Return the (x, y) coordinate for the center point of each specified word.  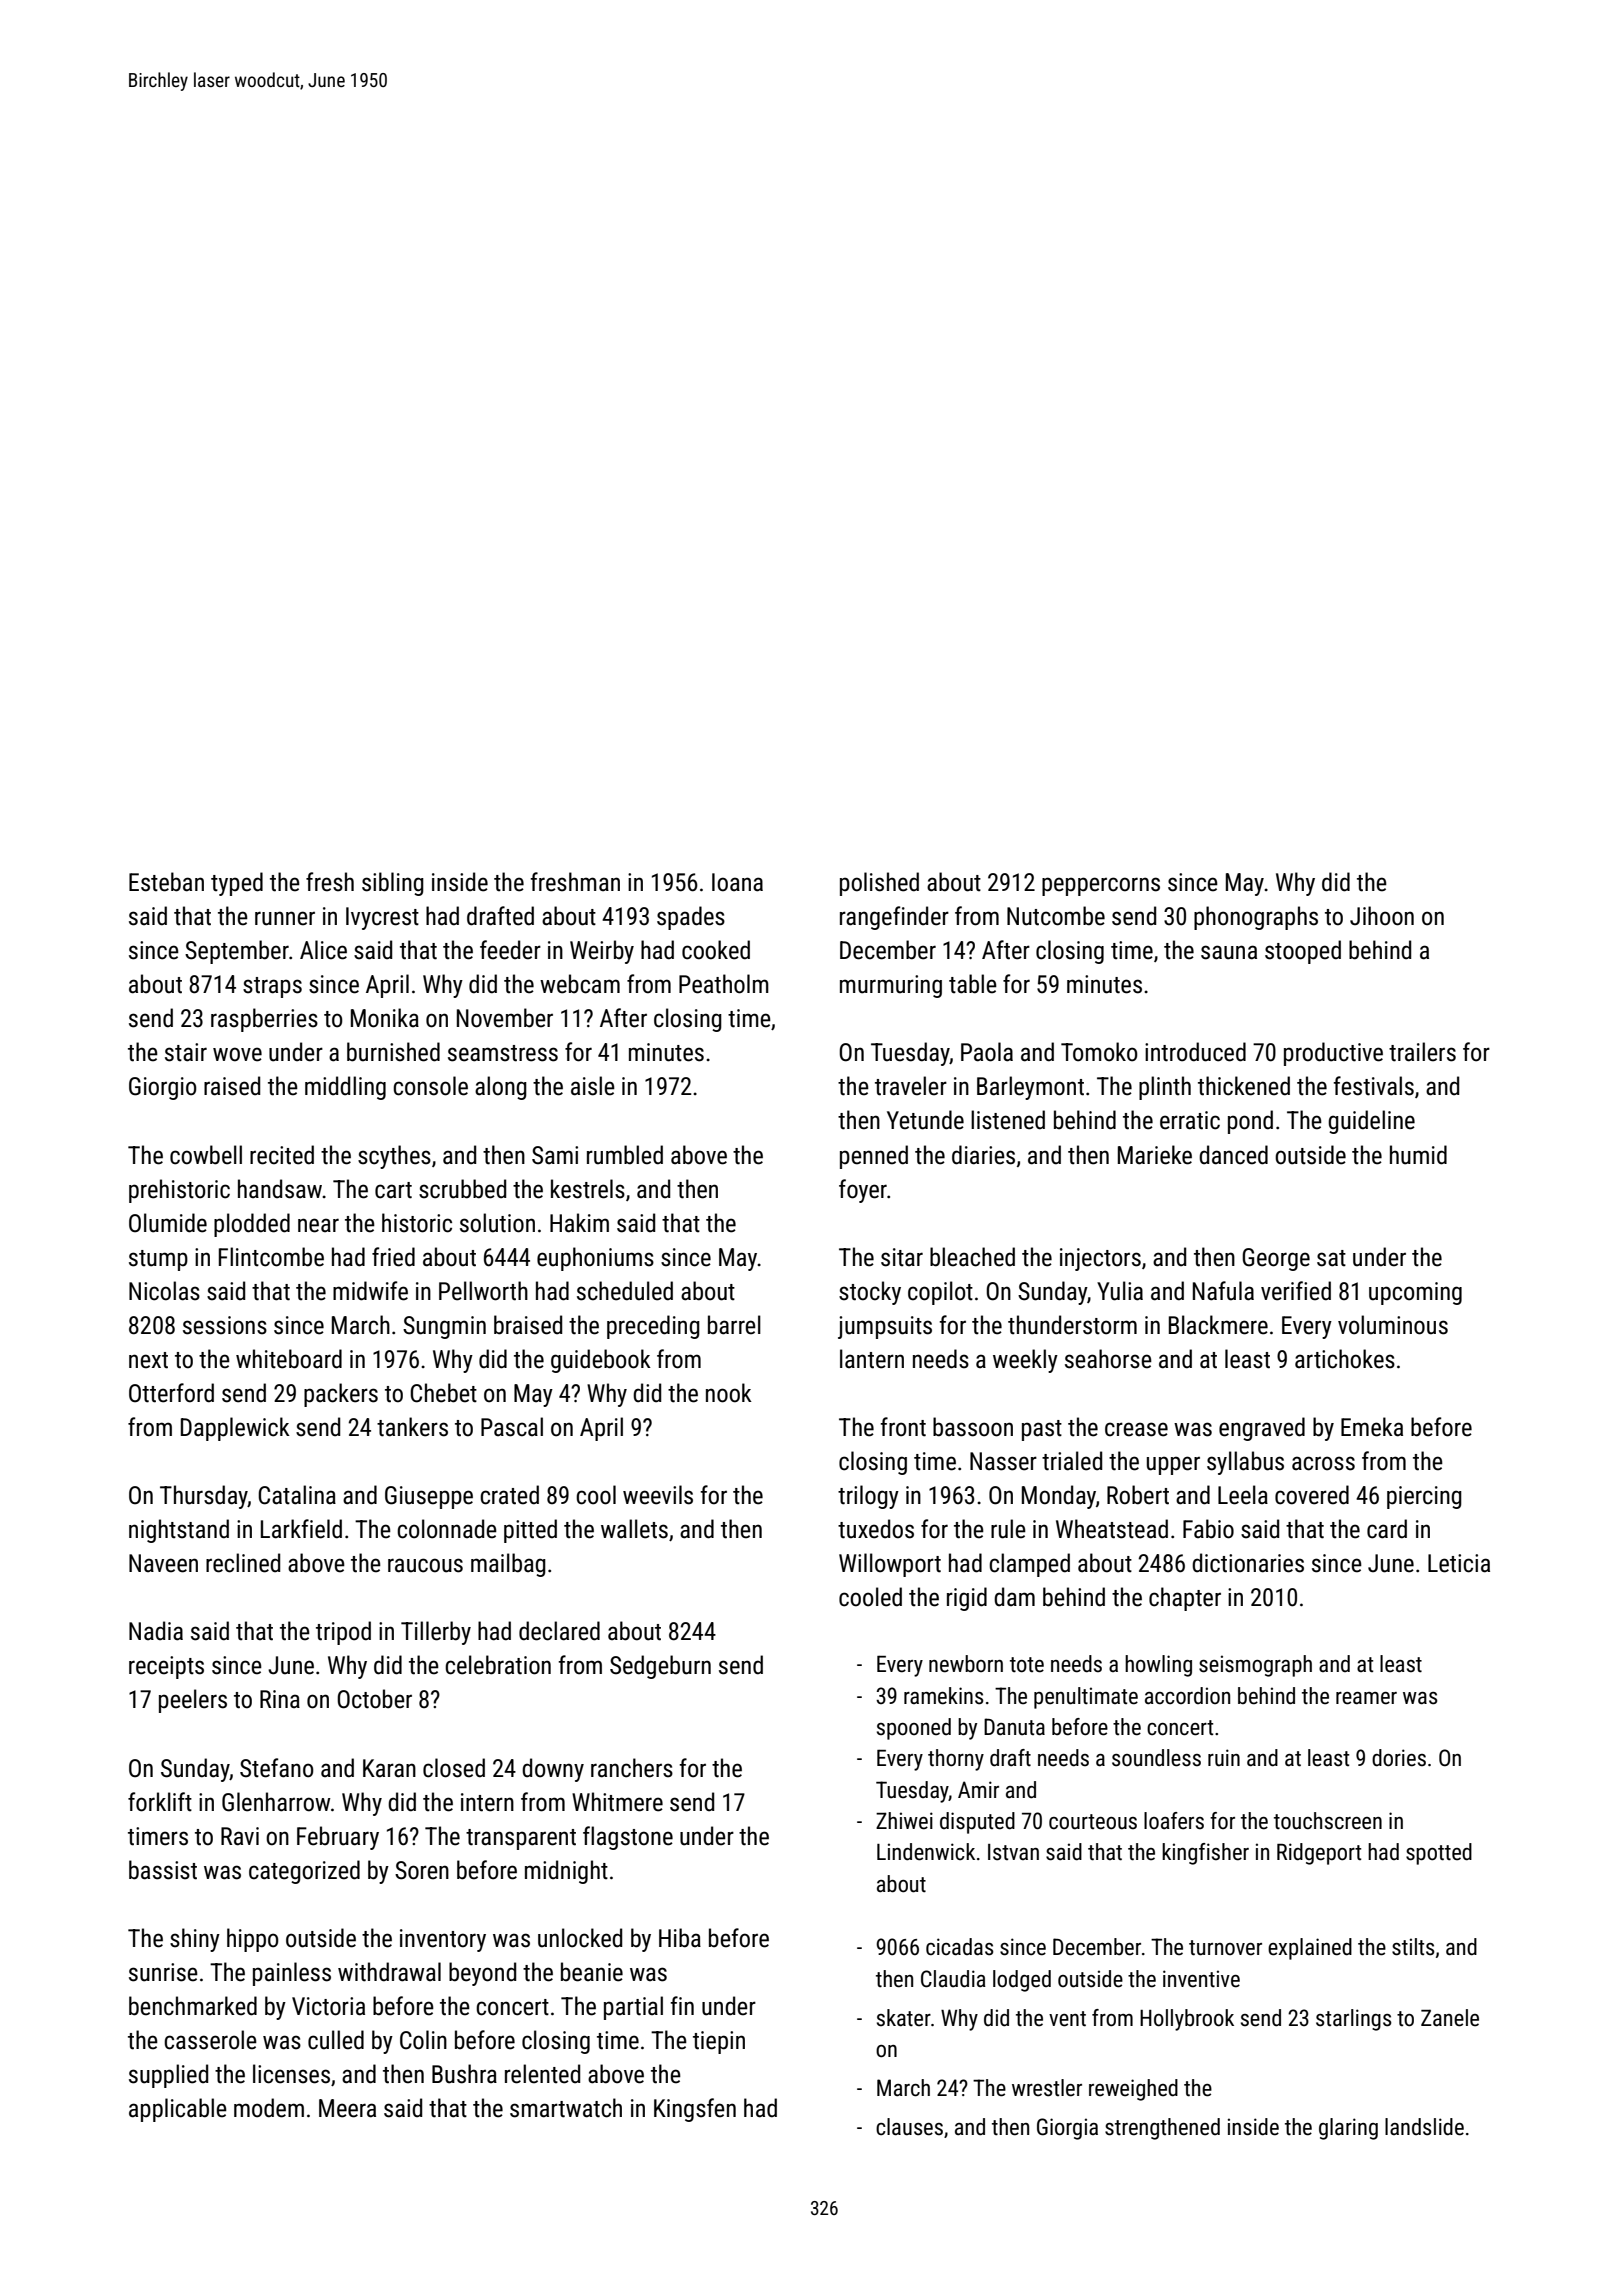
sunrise (163, 1972)
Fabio (1208, 1529)
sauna (1229, 952)
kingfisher (1205, 1854)
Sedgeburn (660, 1667)
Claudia (953, 1979)
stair (186, 1052)
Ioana (737, 882)
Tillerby (436, 1633)
